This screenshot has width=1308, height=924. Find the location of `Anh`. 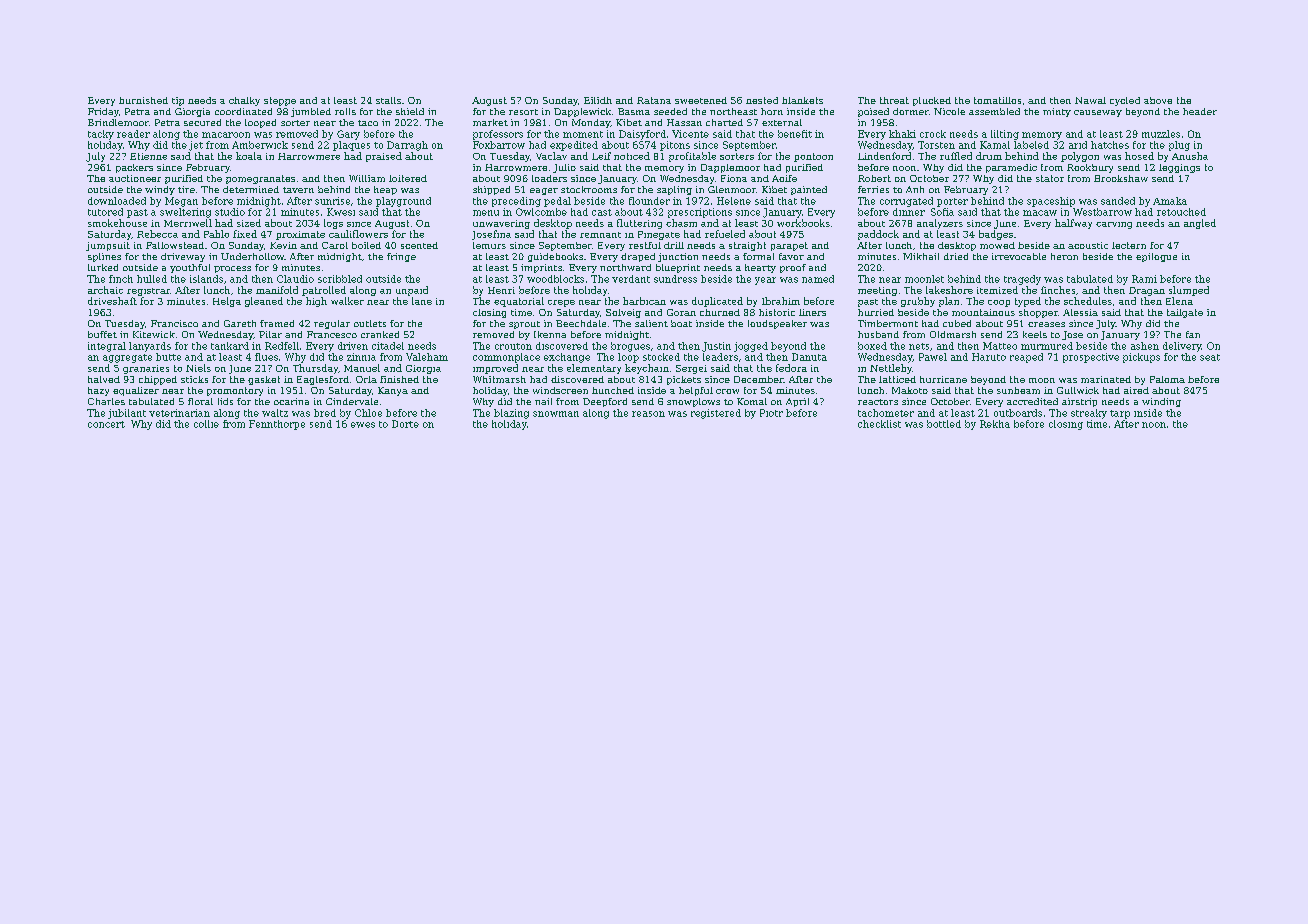

Anh is located at coordinates (915, 189).
